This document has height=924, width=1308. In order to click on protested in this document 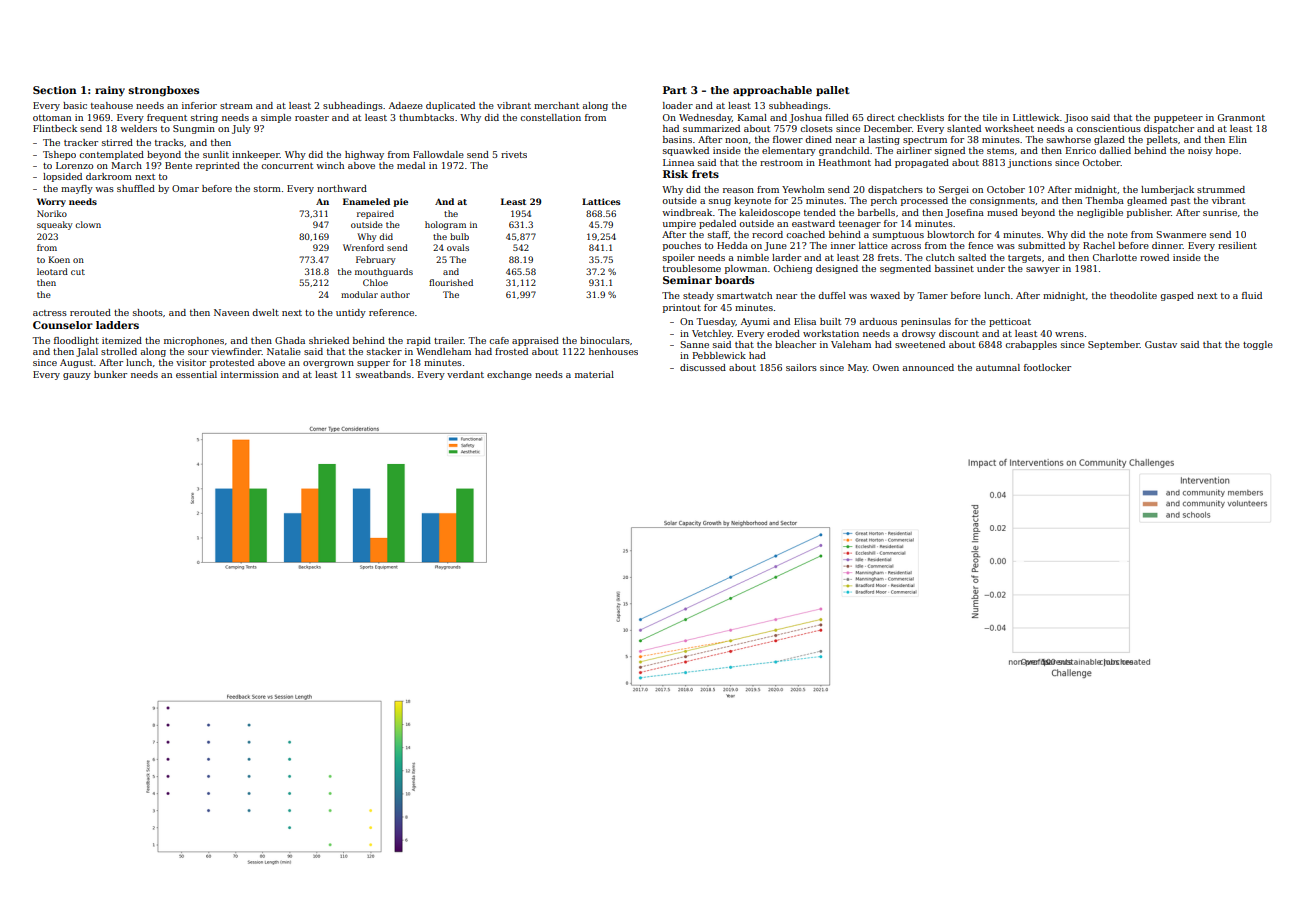, I will do `click(232, 363)`.
